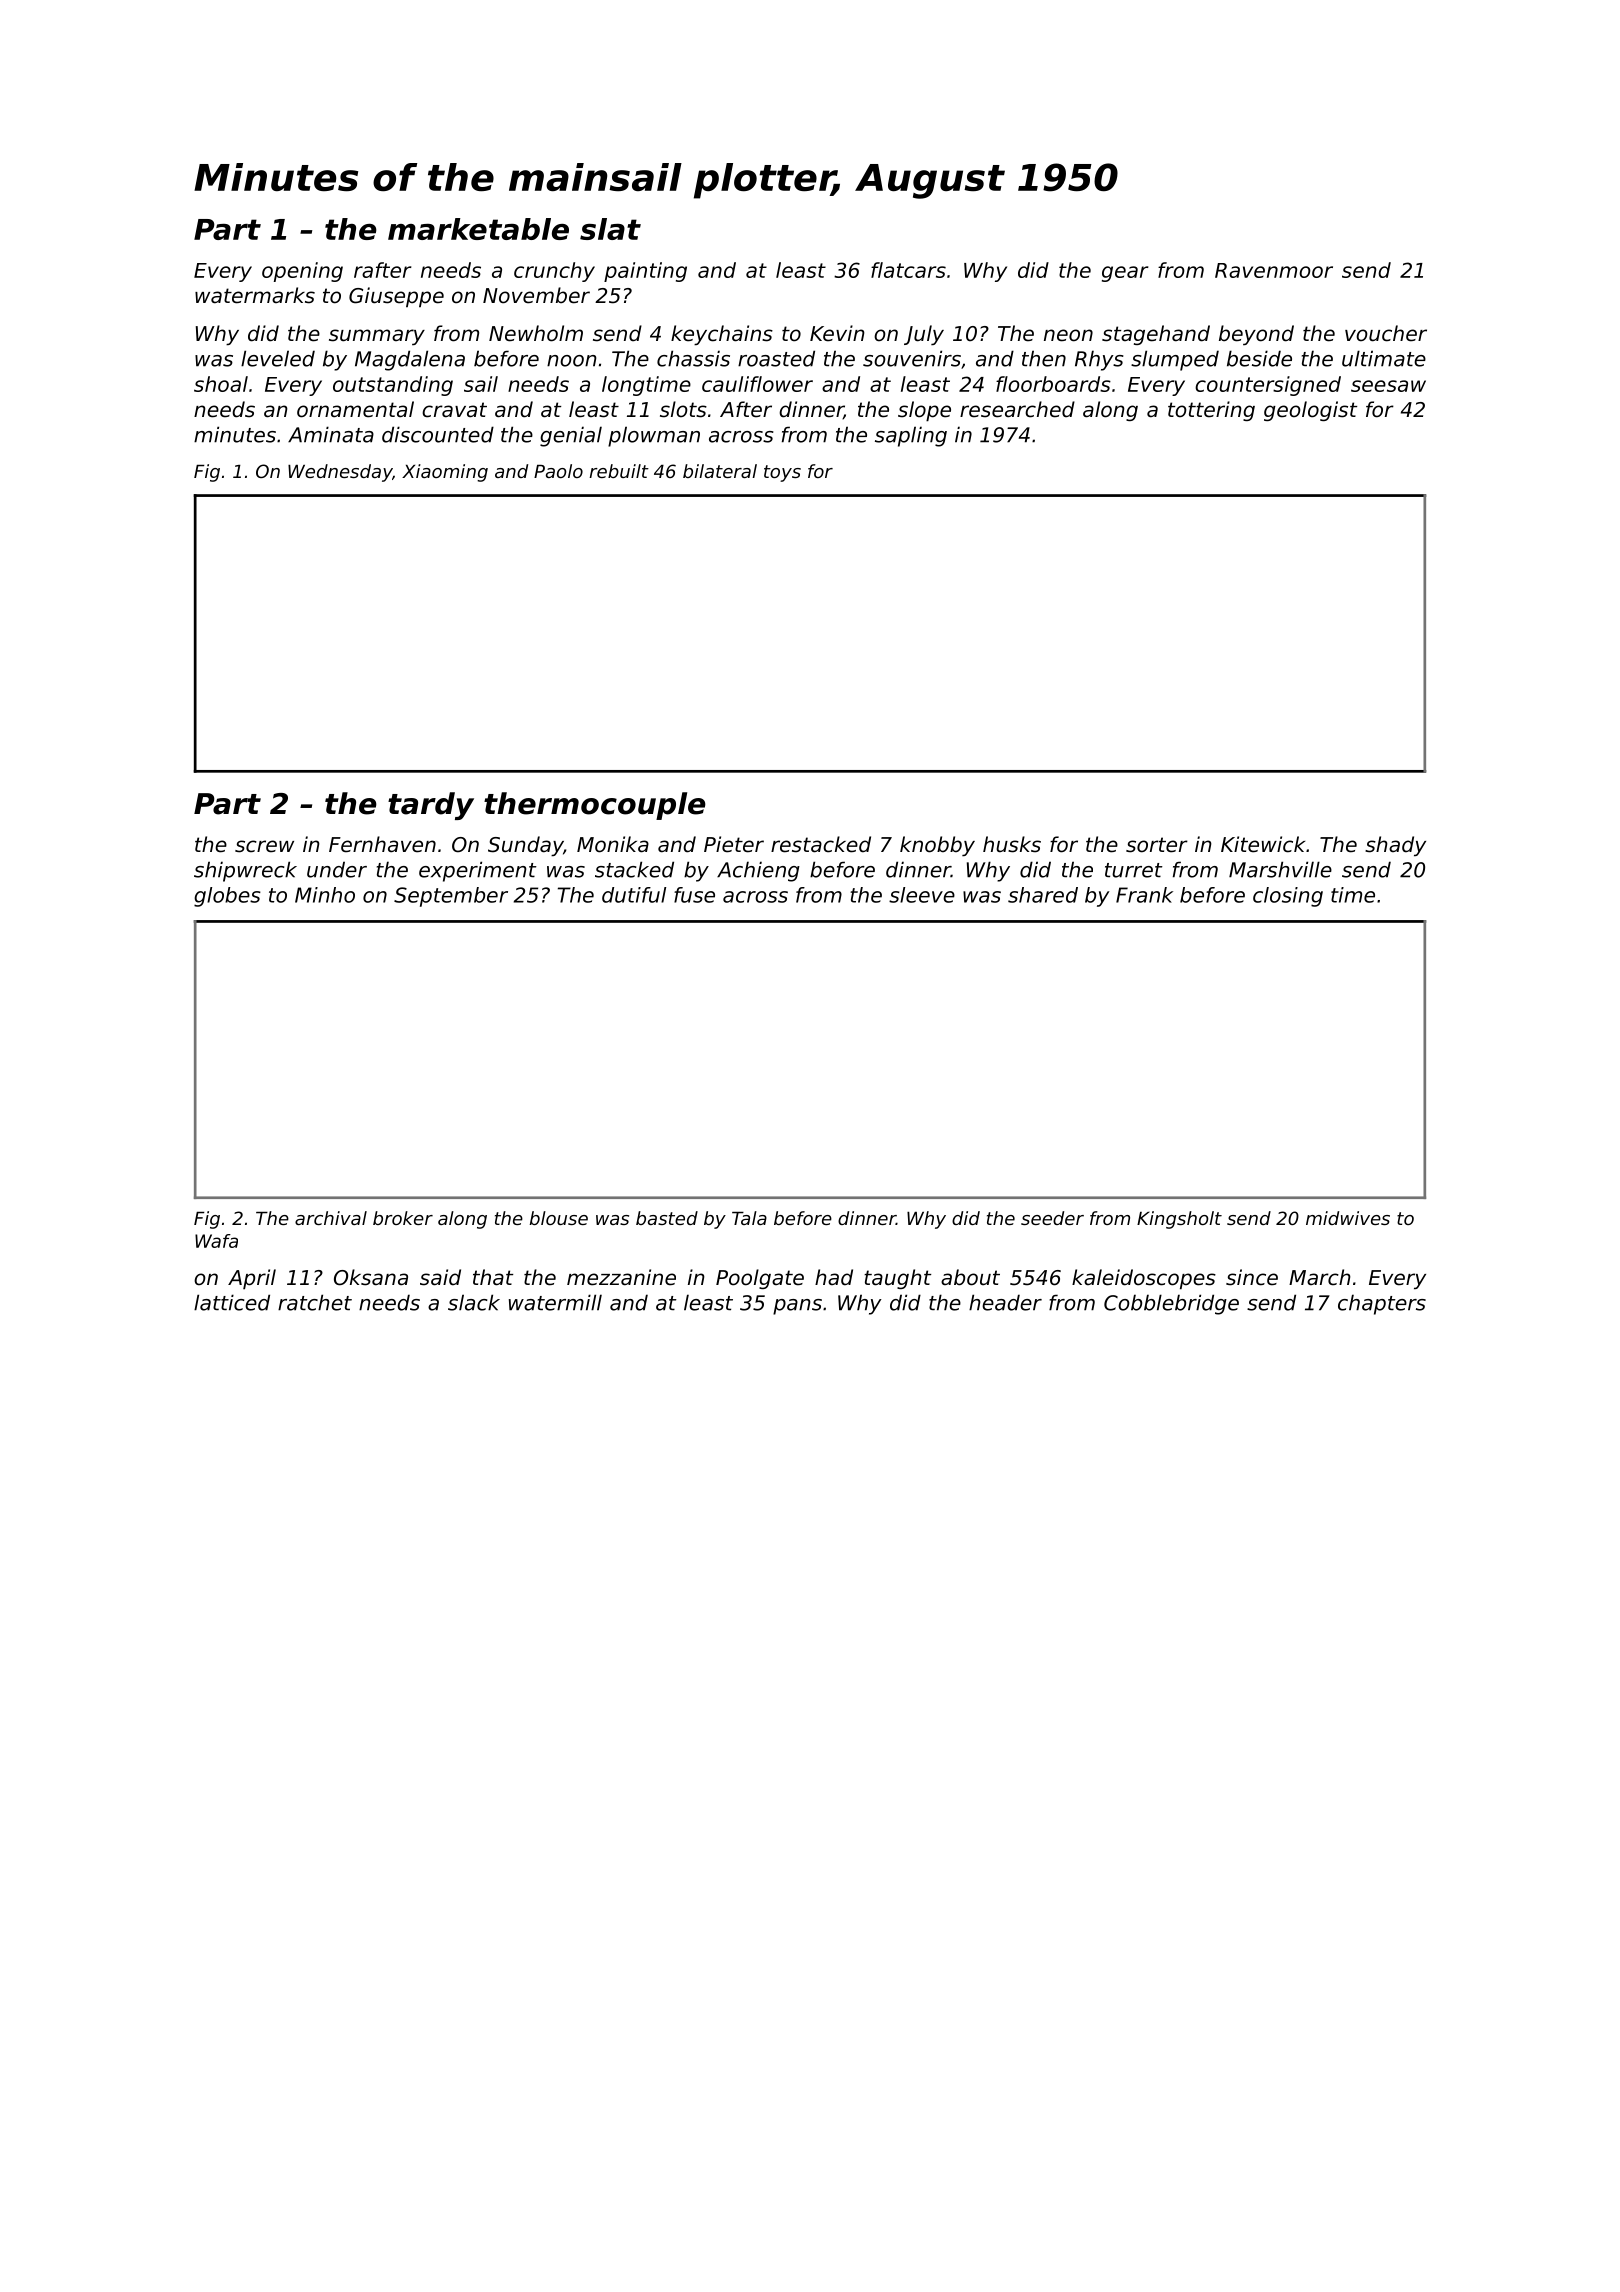  I want to click on marketable, so click(478, 229).
